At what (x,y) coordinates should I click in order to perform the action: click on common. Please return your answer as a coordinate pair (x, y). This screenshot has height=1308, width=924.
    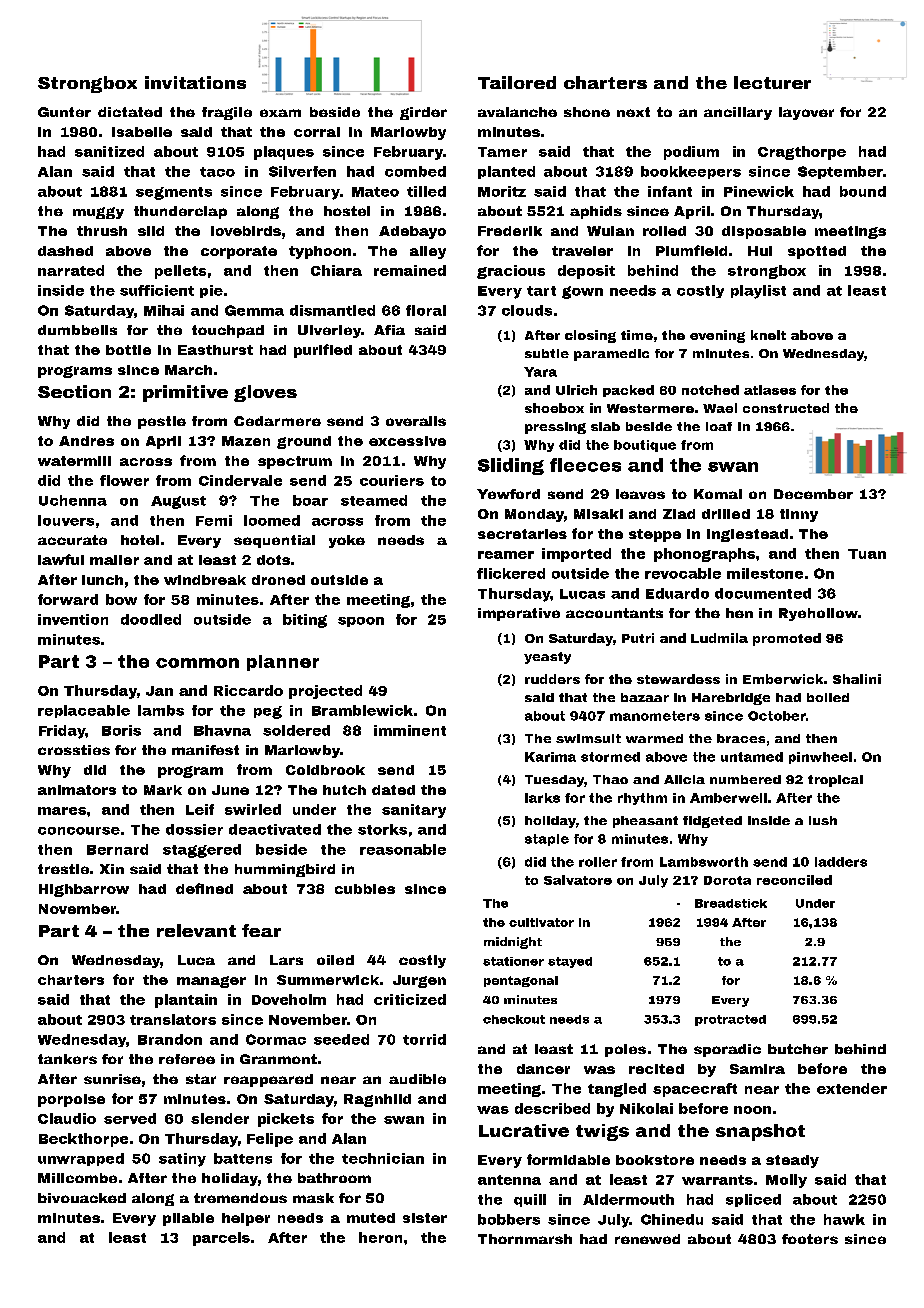
    Looking at the image, I should click on (197, 663).
